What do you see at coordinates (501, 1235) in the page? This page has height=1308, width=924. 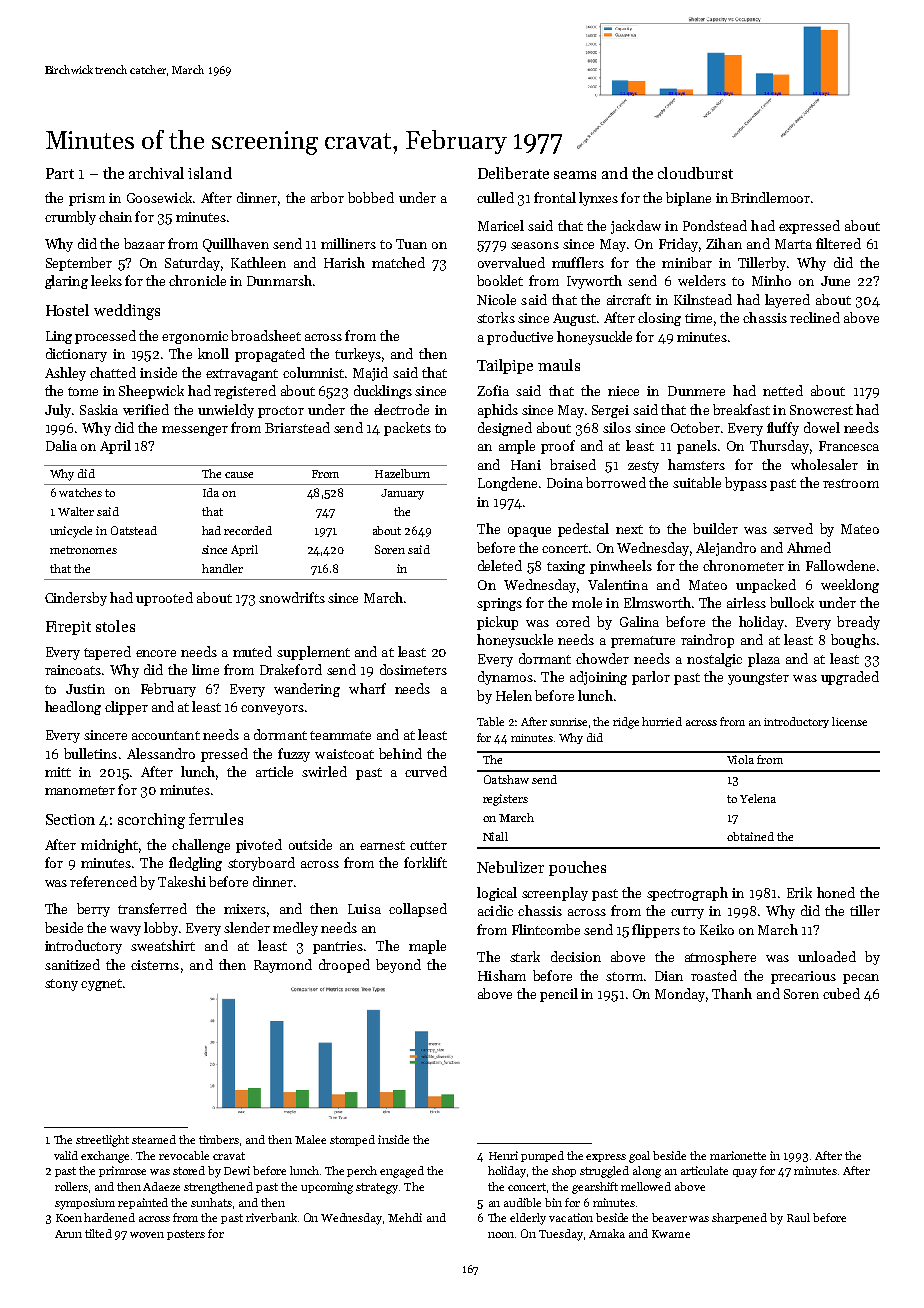 I see `noon` at bounding box center [501, 1235].
